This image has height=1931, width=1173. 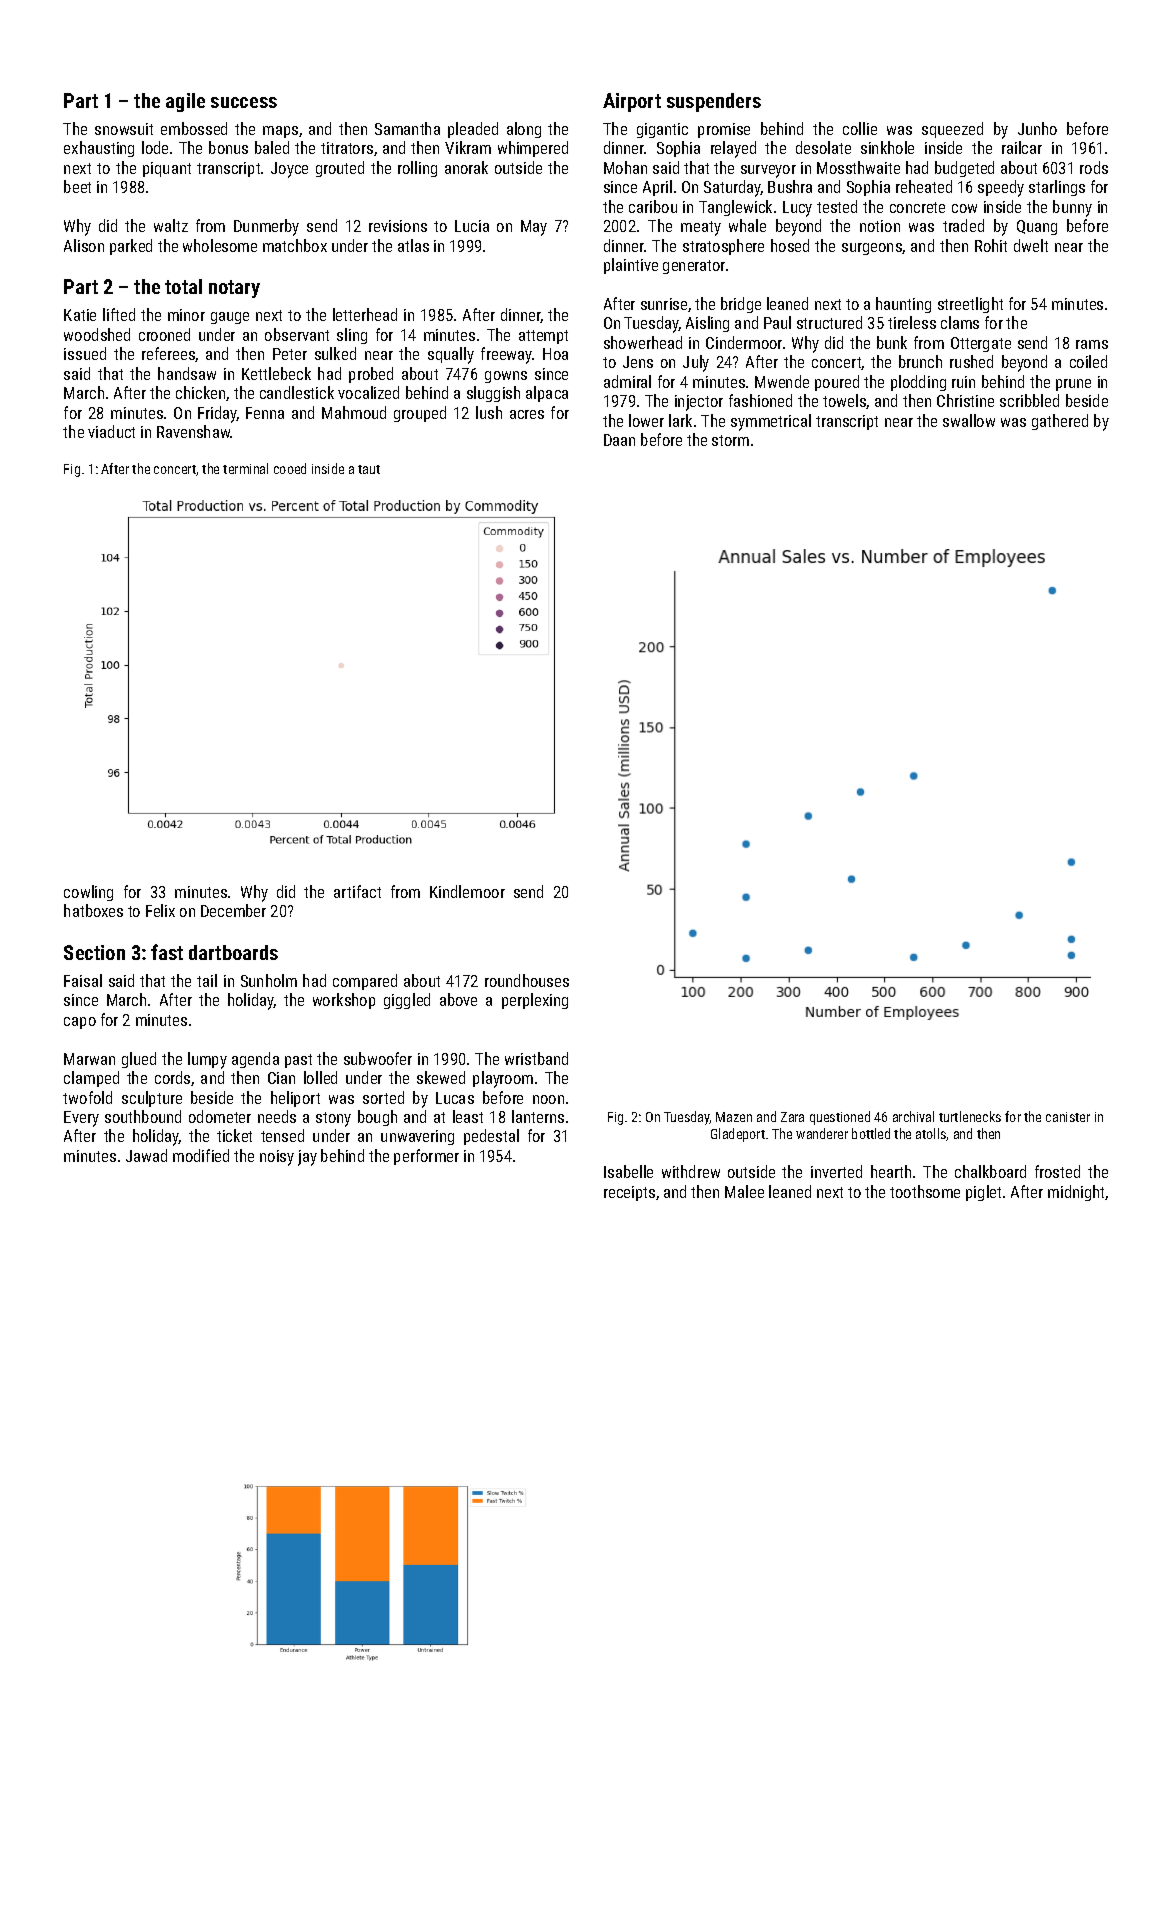 What do you see at coordinates (272, 147) in the image?
I see `baled` at bounding box center [272, 147].
